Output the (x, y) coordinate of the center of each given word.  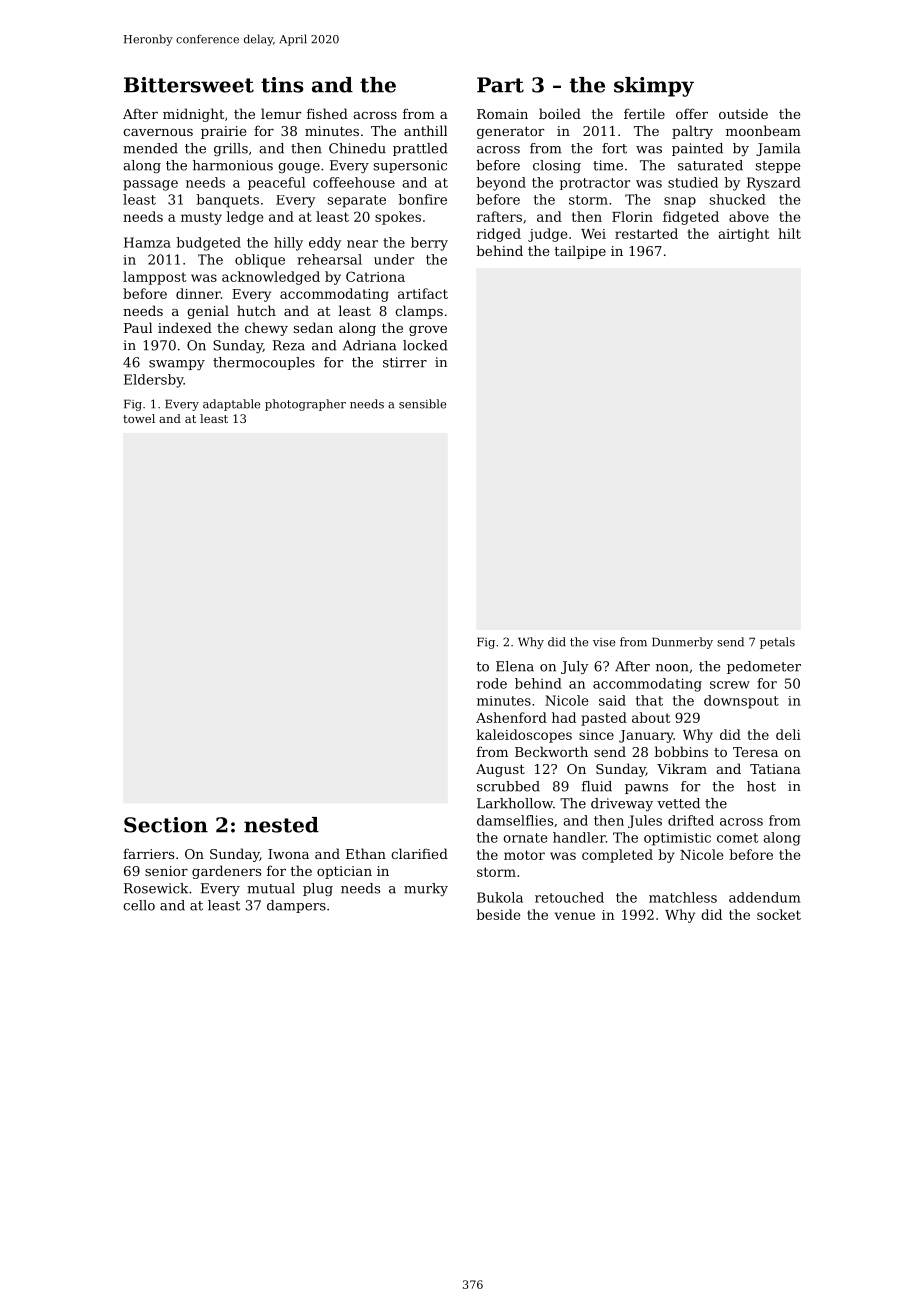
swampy (177, 365)
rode (492, 683)
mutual (271, 888)
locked (425, 345)
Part (500, 85)
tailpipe (580, 252)
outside (743, 113)
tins (282, 85)
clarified (419, 853)
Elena (515, 666)
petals (777, 643)
